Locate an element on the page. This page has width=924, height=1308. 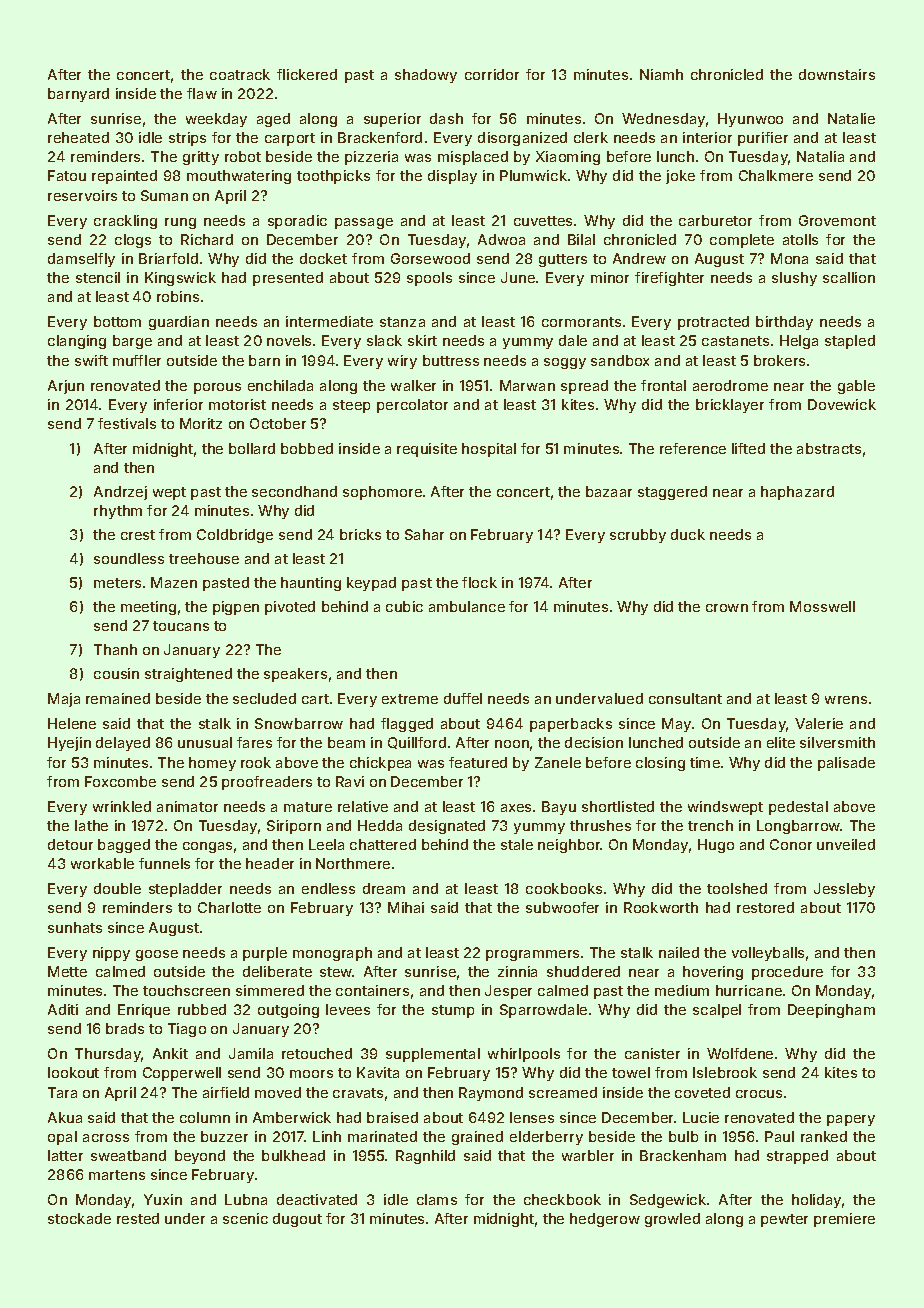
stanza is located at coordinates (402, 322).
